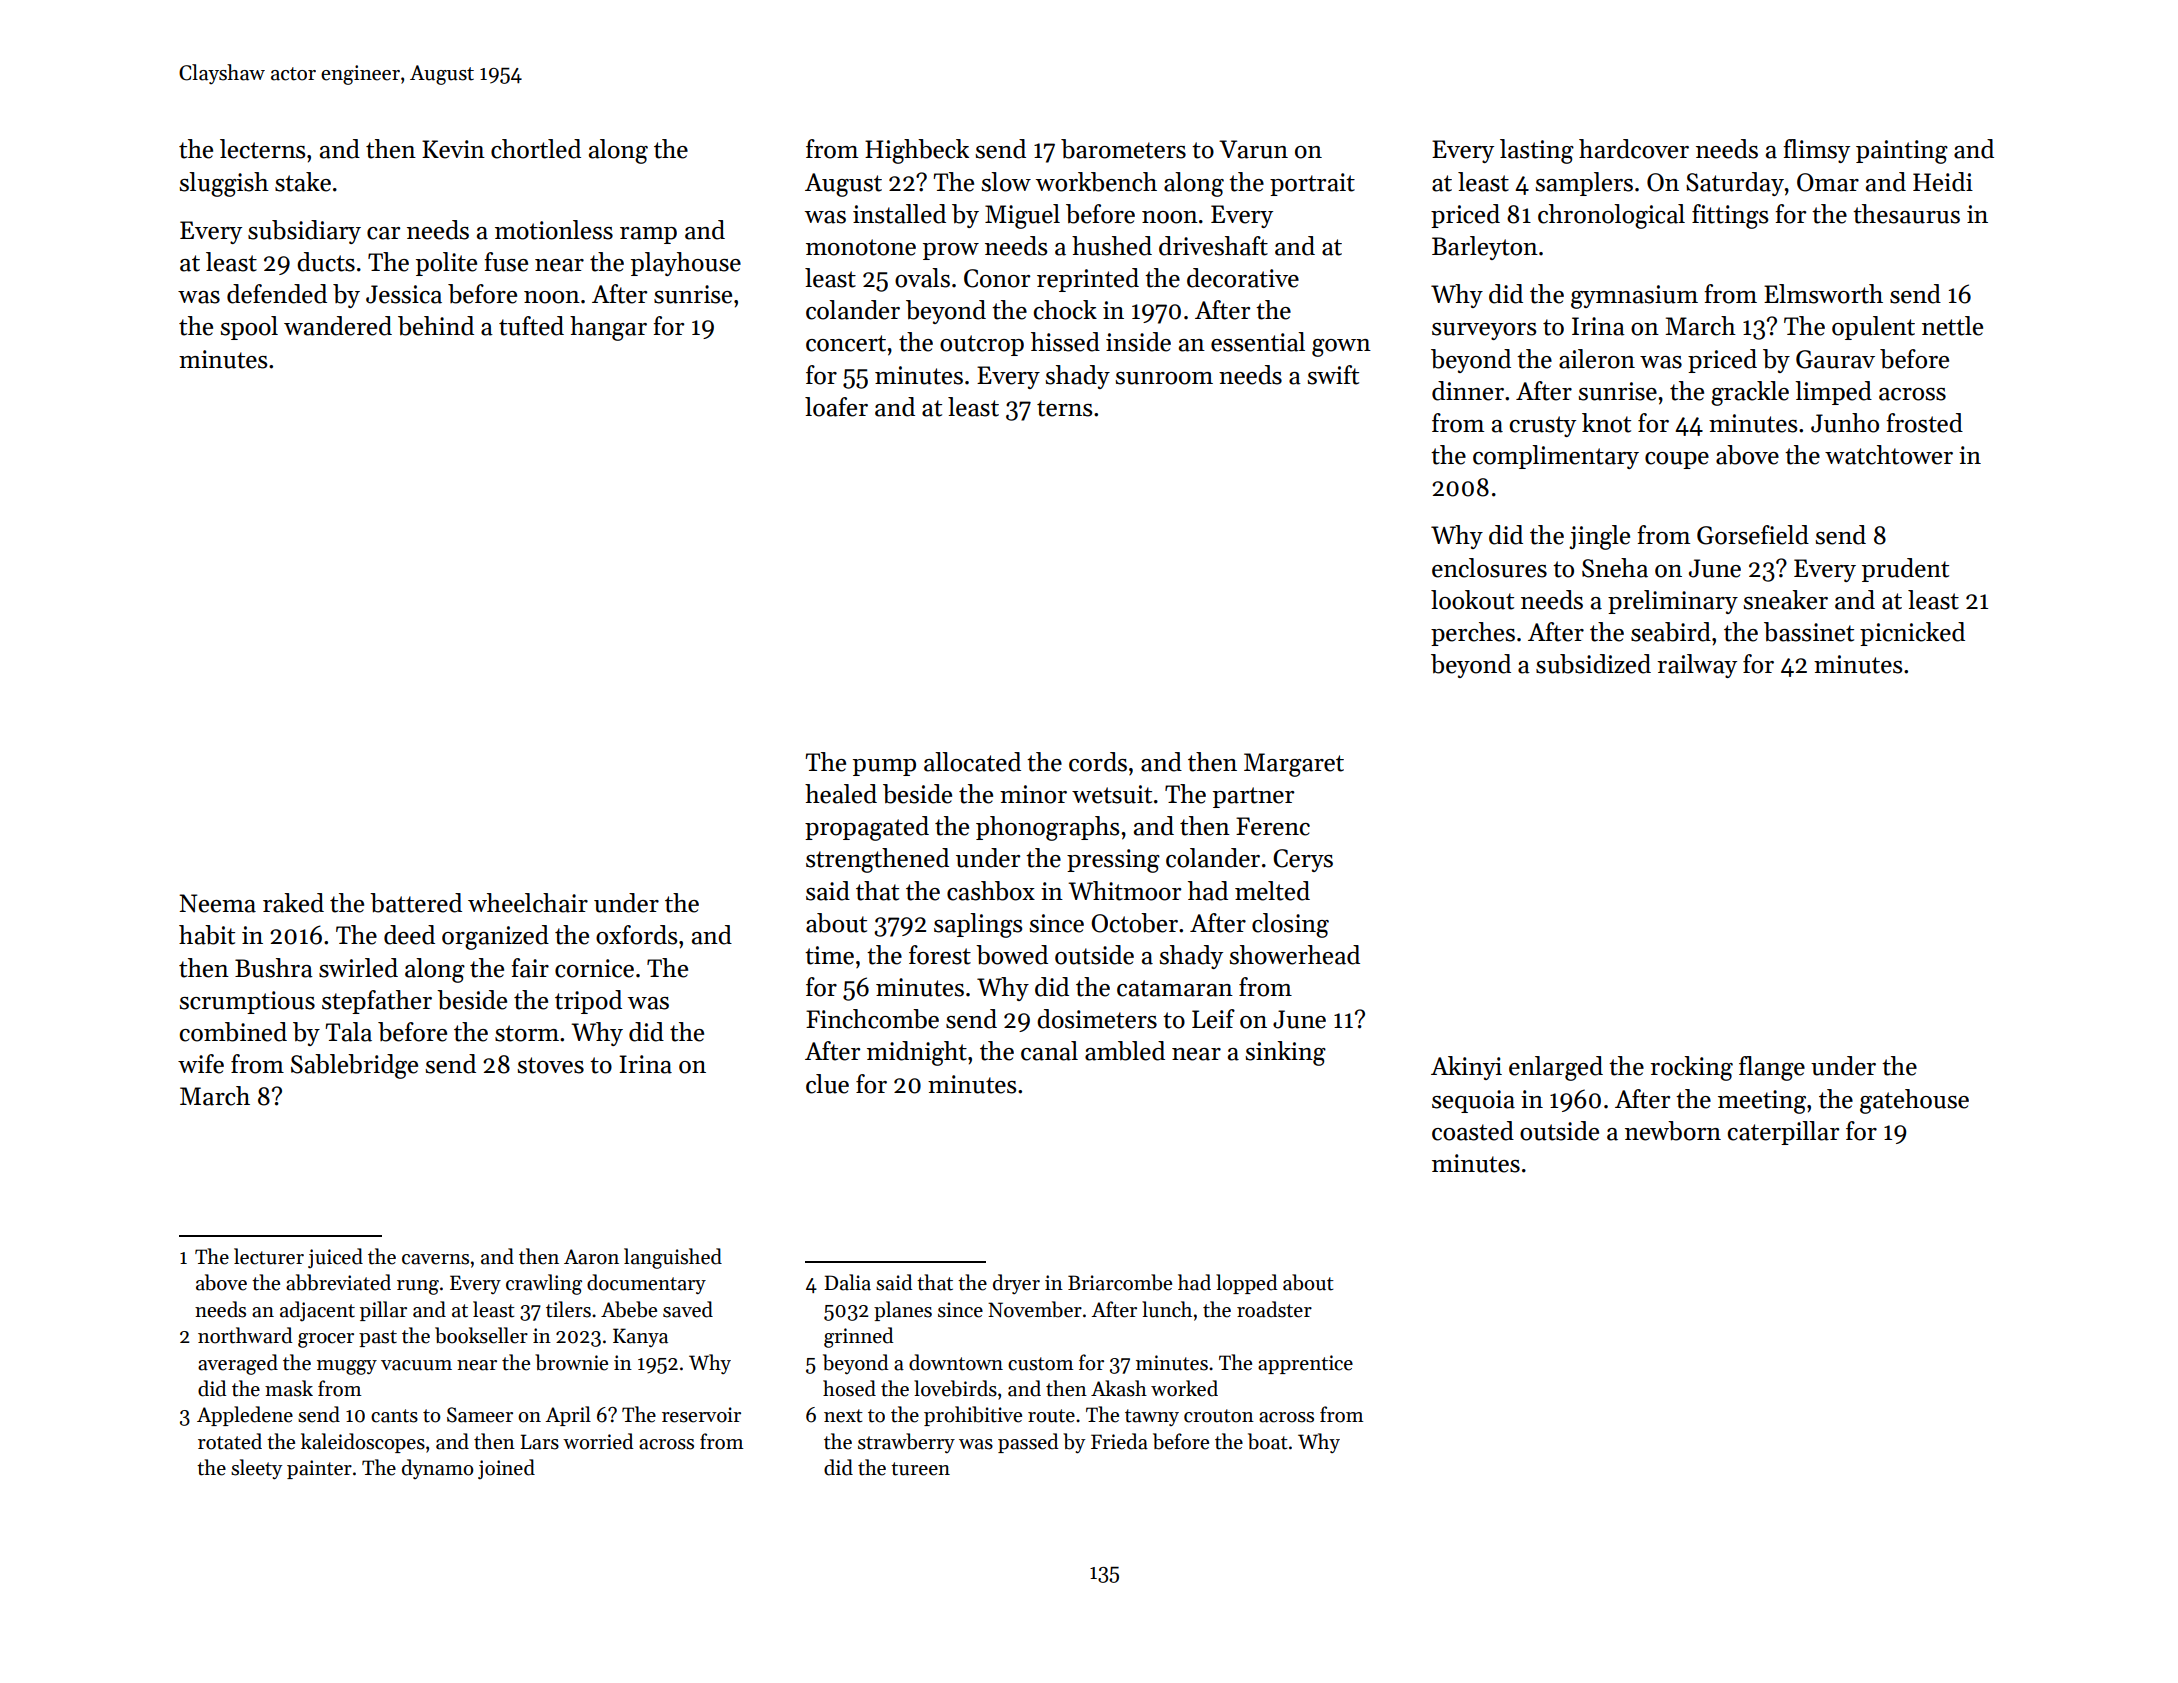 This screenshot has height=1683, width=2178. Describe the element at coordinates (378, 1338) in the screenshot. I see `past` at that location.
